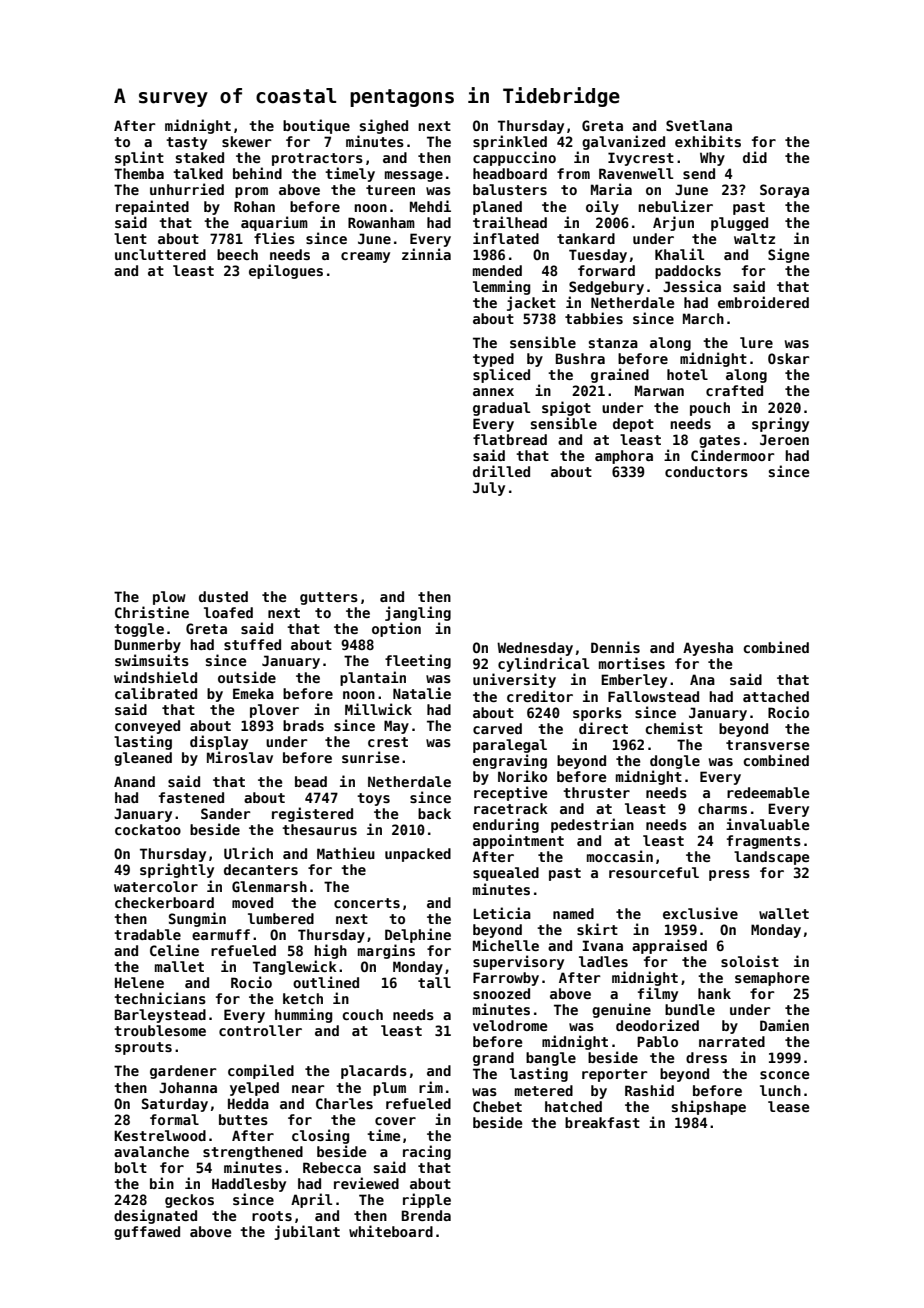 This image has height=1308, width=924. What do you see at coordinates (493, 360) in the image?
I see `typed` at bounding box center [493, 360].
